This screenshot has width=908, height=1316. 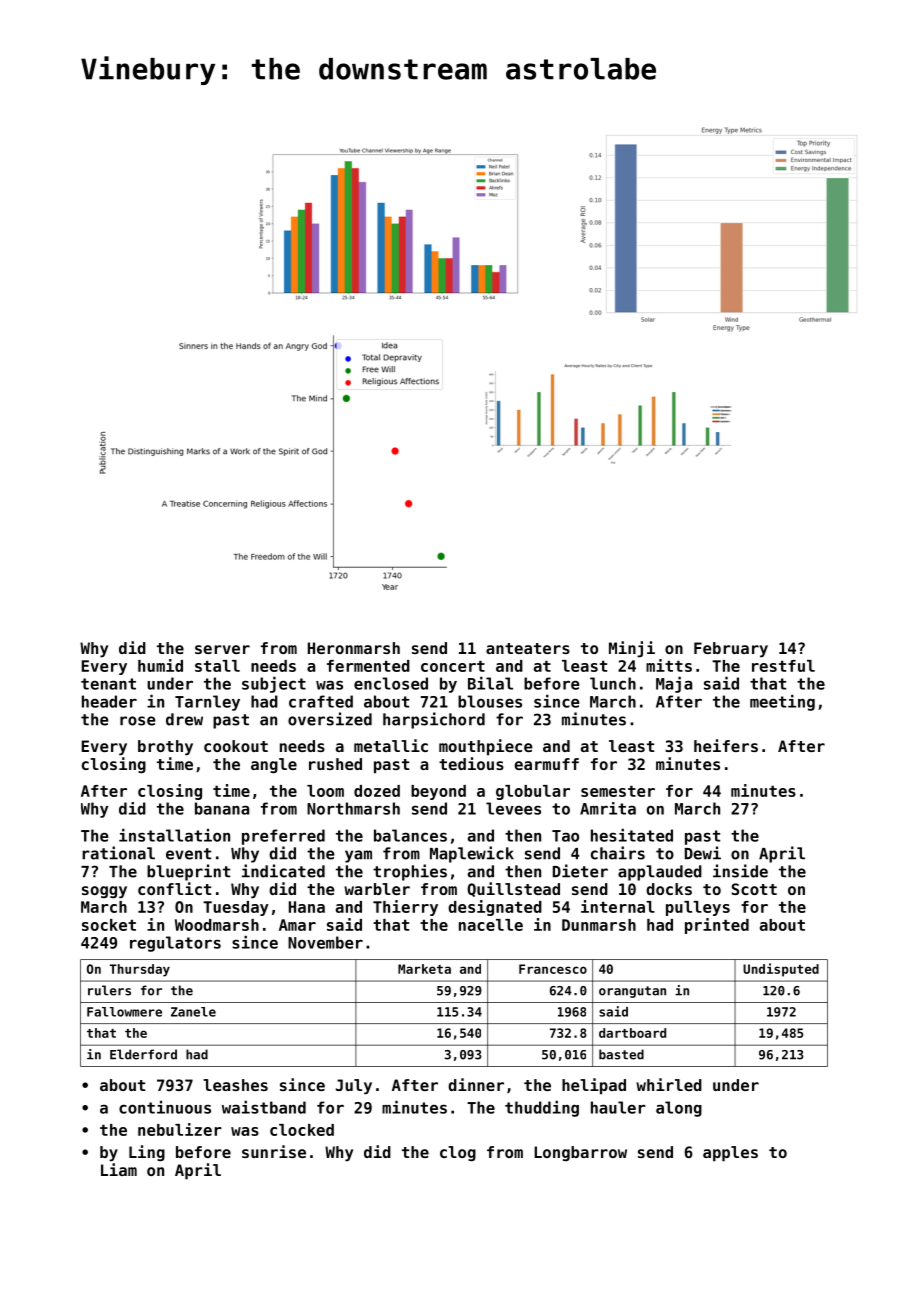 What do you see at coordinates (621, 1054) in the screenshot?
I see `basted` at bounding box center [621, 1054].
